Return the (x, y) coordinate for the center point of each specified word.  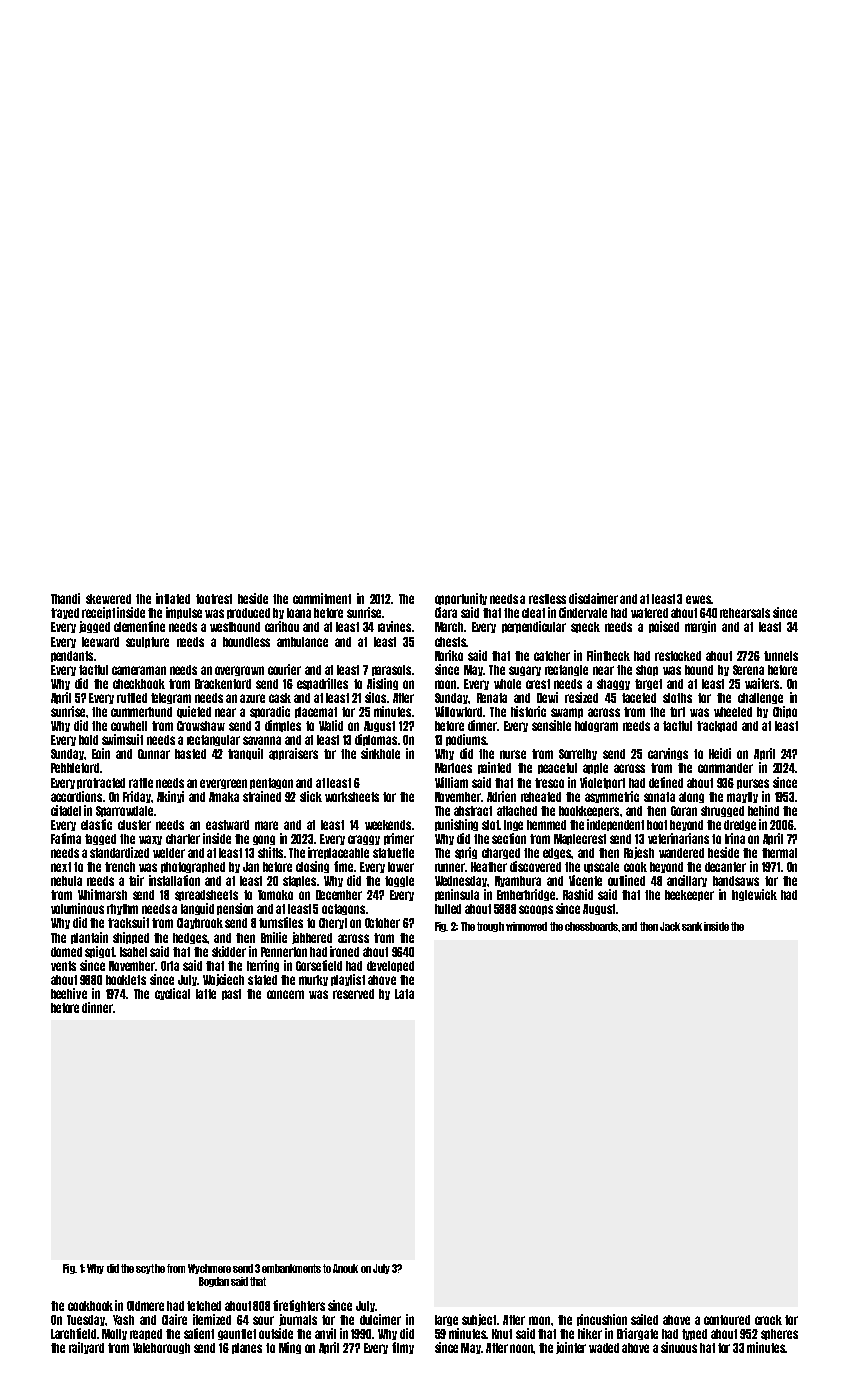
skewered (108, 599)
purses (753, 784)
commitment (322, 598)
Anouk (345, 1268)
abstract (473, 811)
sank (692, 926)
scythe (150, 1269)
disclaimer (593, 598)
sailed (644, 1319)
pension (235, 909)
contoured (727, 1320)
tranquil (245, 754)
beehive (69, 993)
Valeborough (161, 1348)
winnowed (526, 926)
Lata (404, 994)
